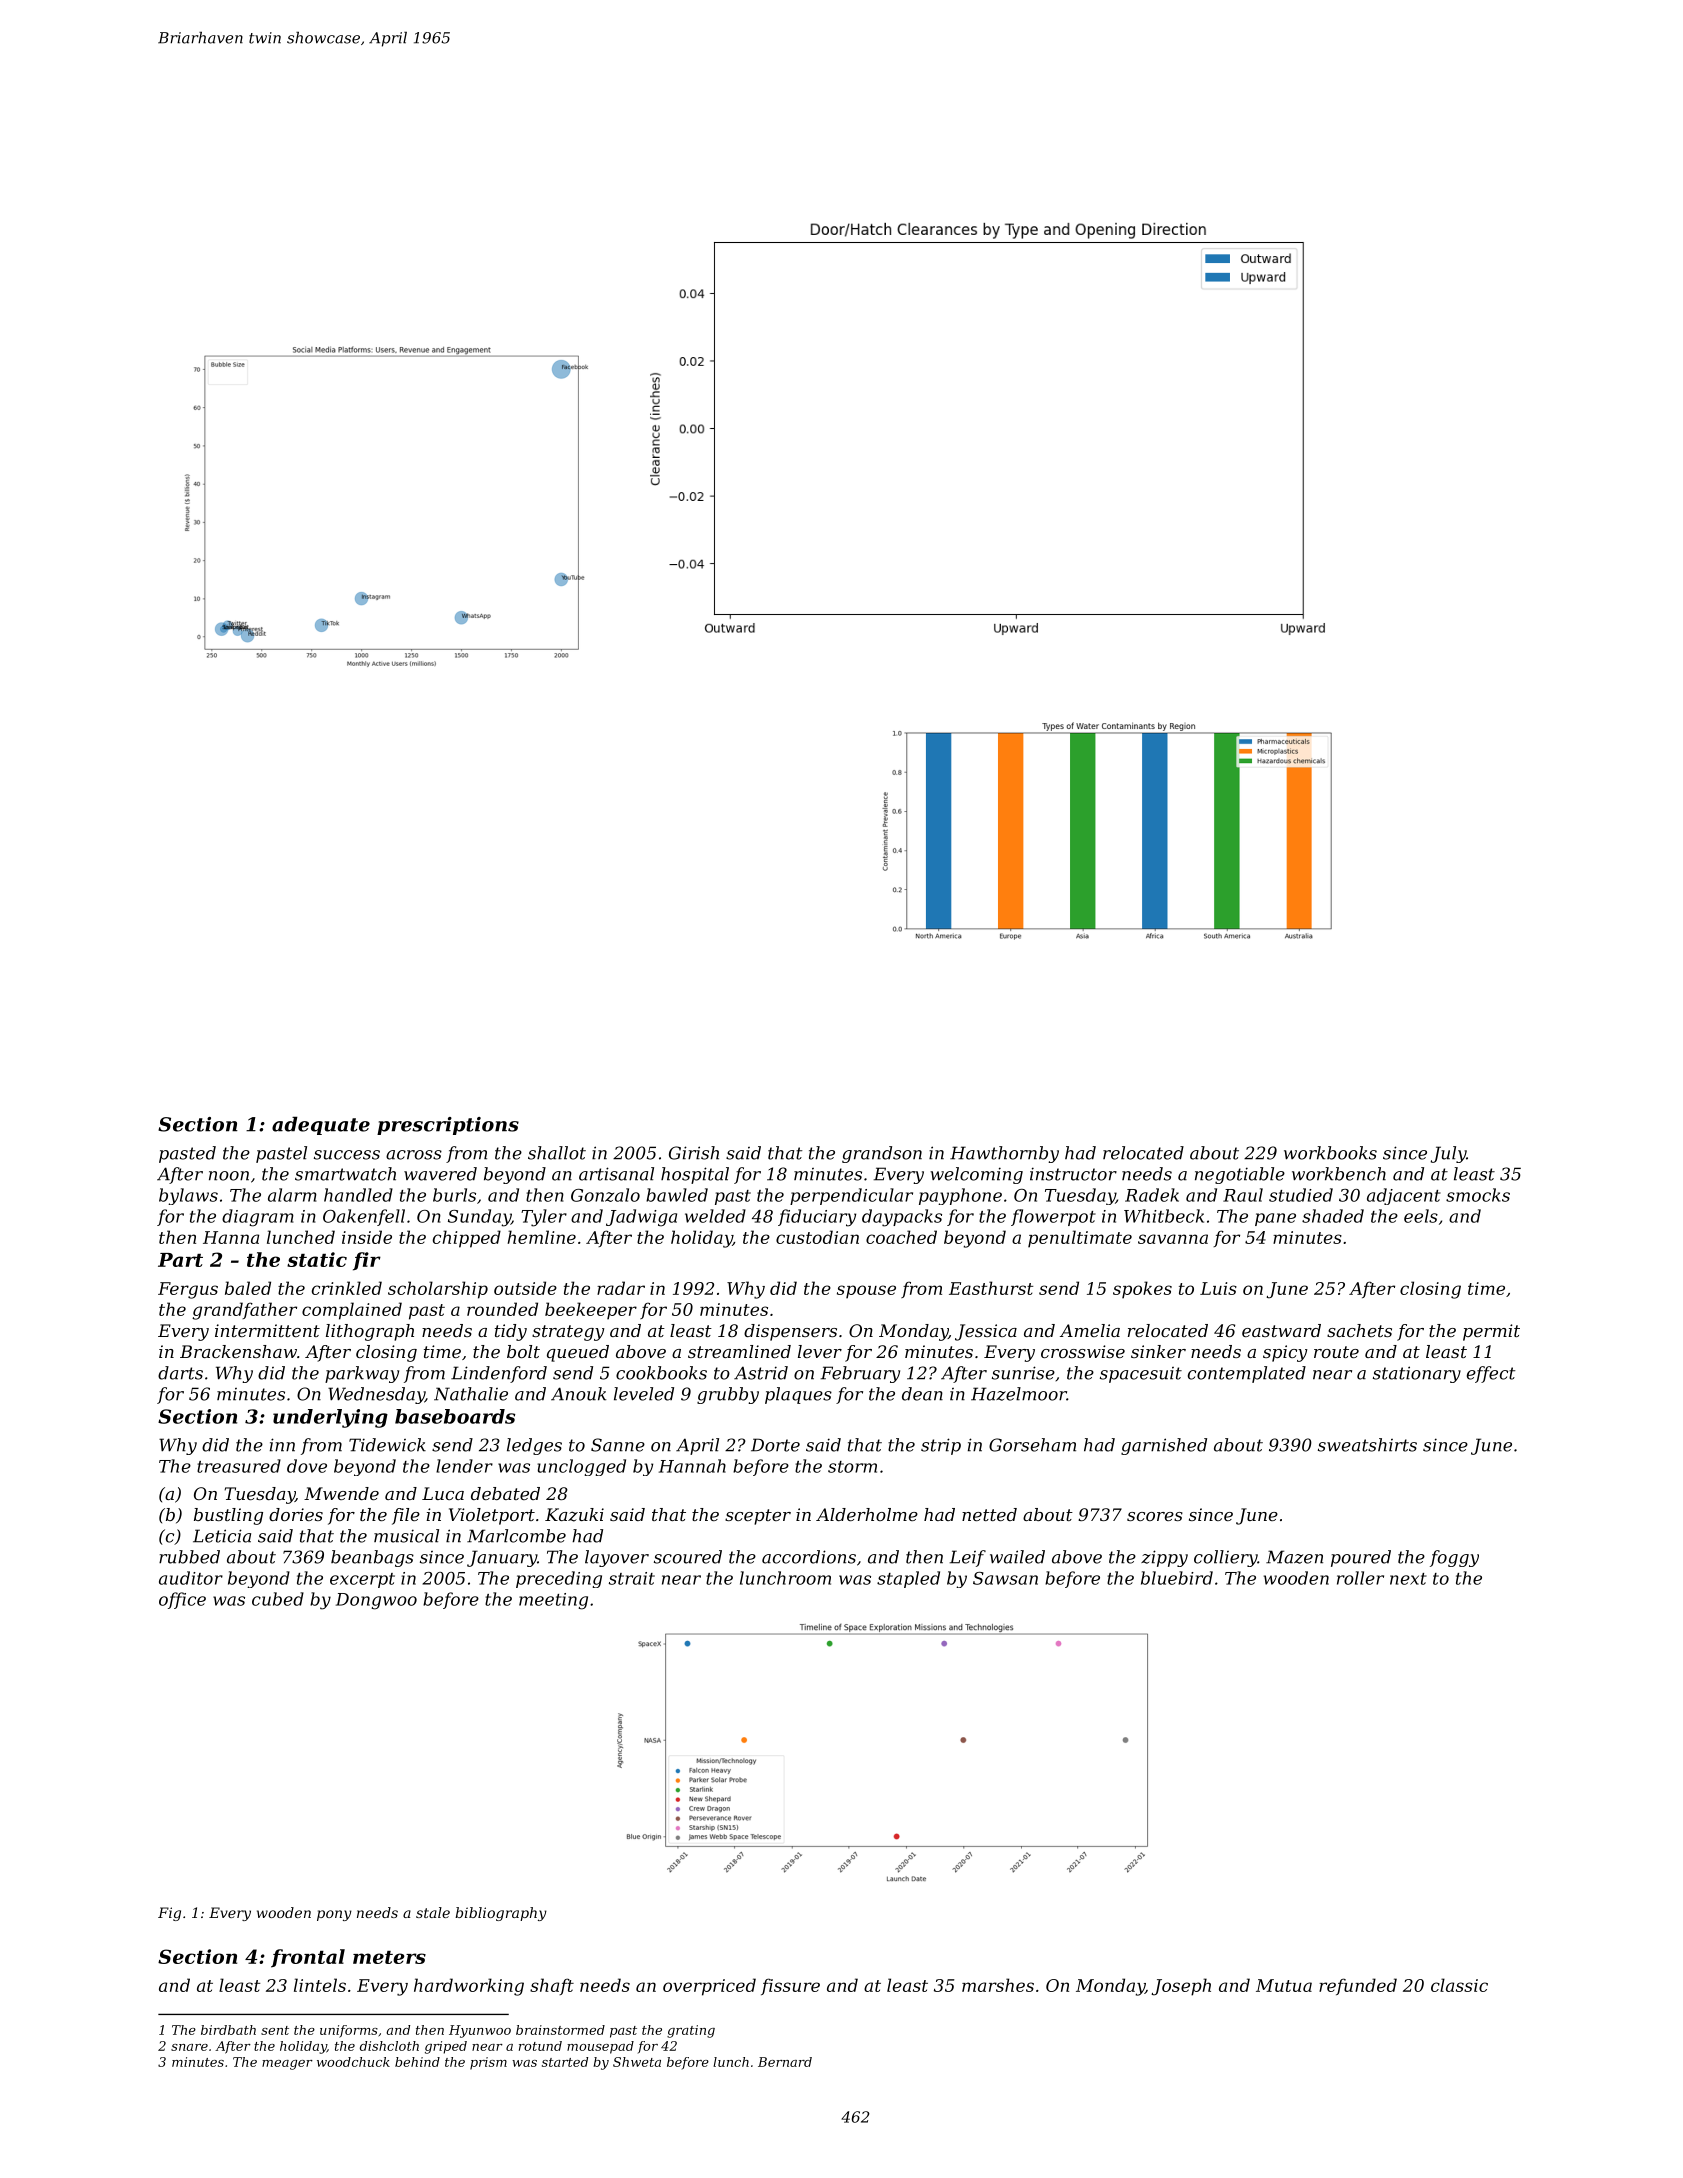 The image size is (1683, 2178). I want to click on workbooks, so click(1330, 1153).
